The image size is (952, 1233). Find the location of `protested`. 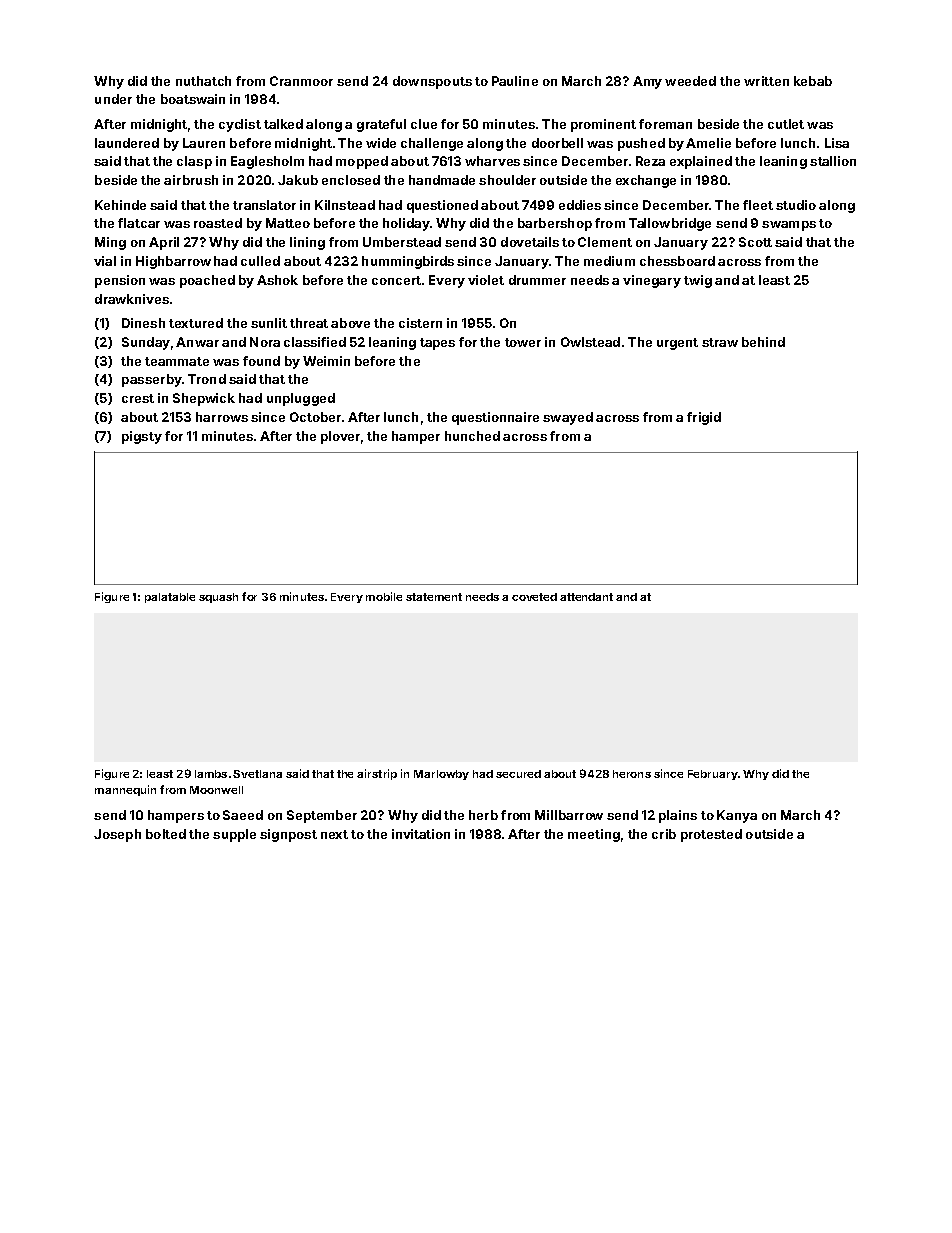

protested is located at coordinates (711, 835).
